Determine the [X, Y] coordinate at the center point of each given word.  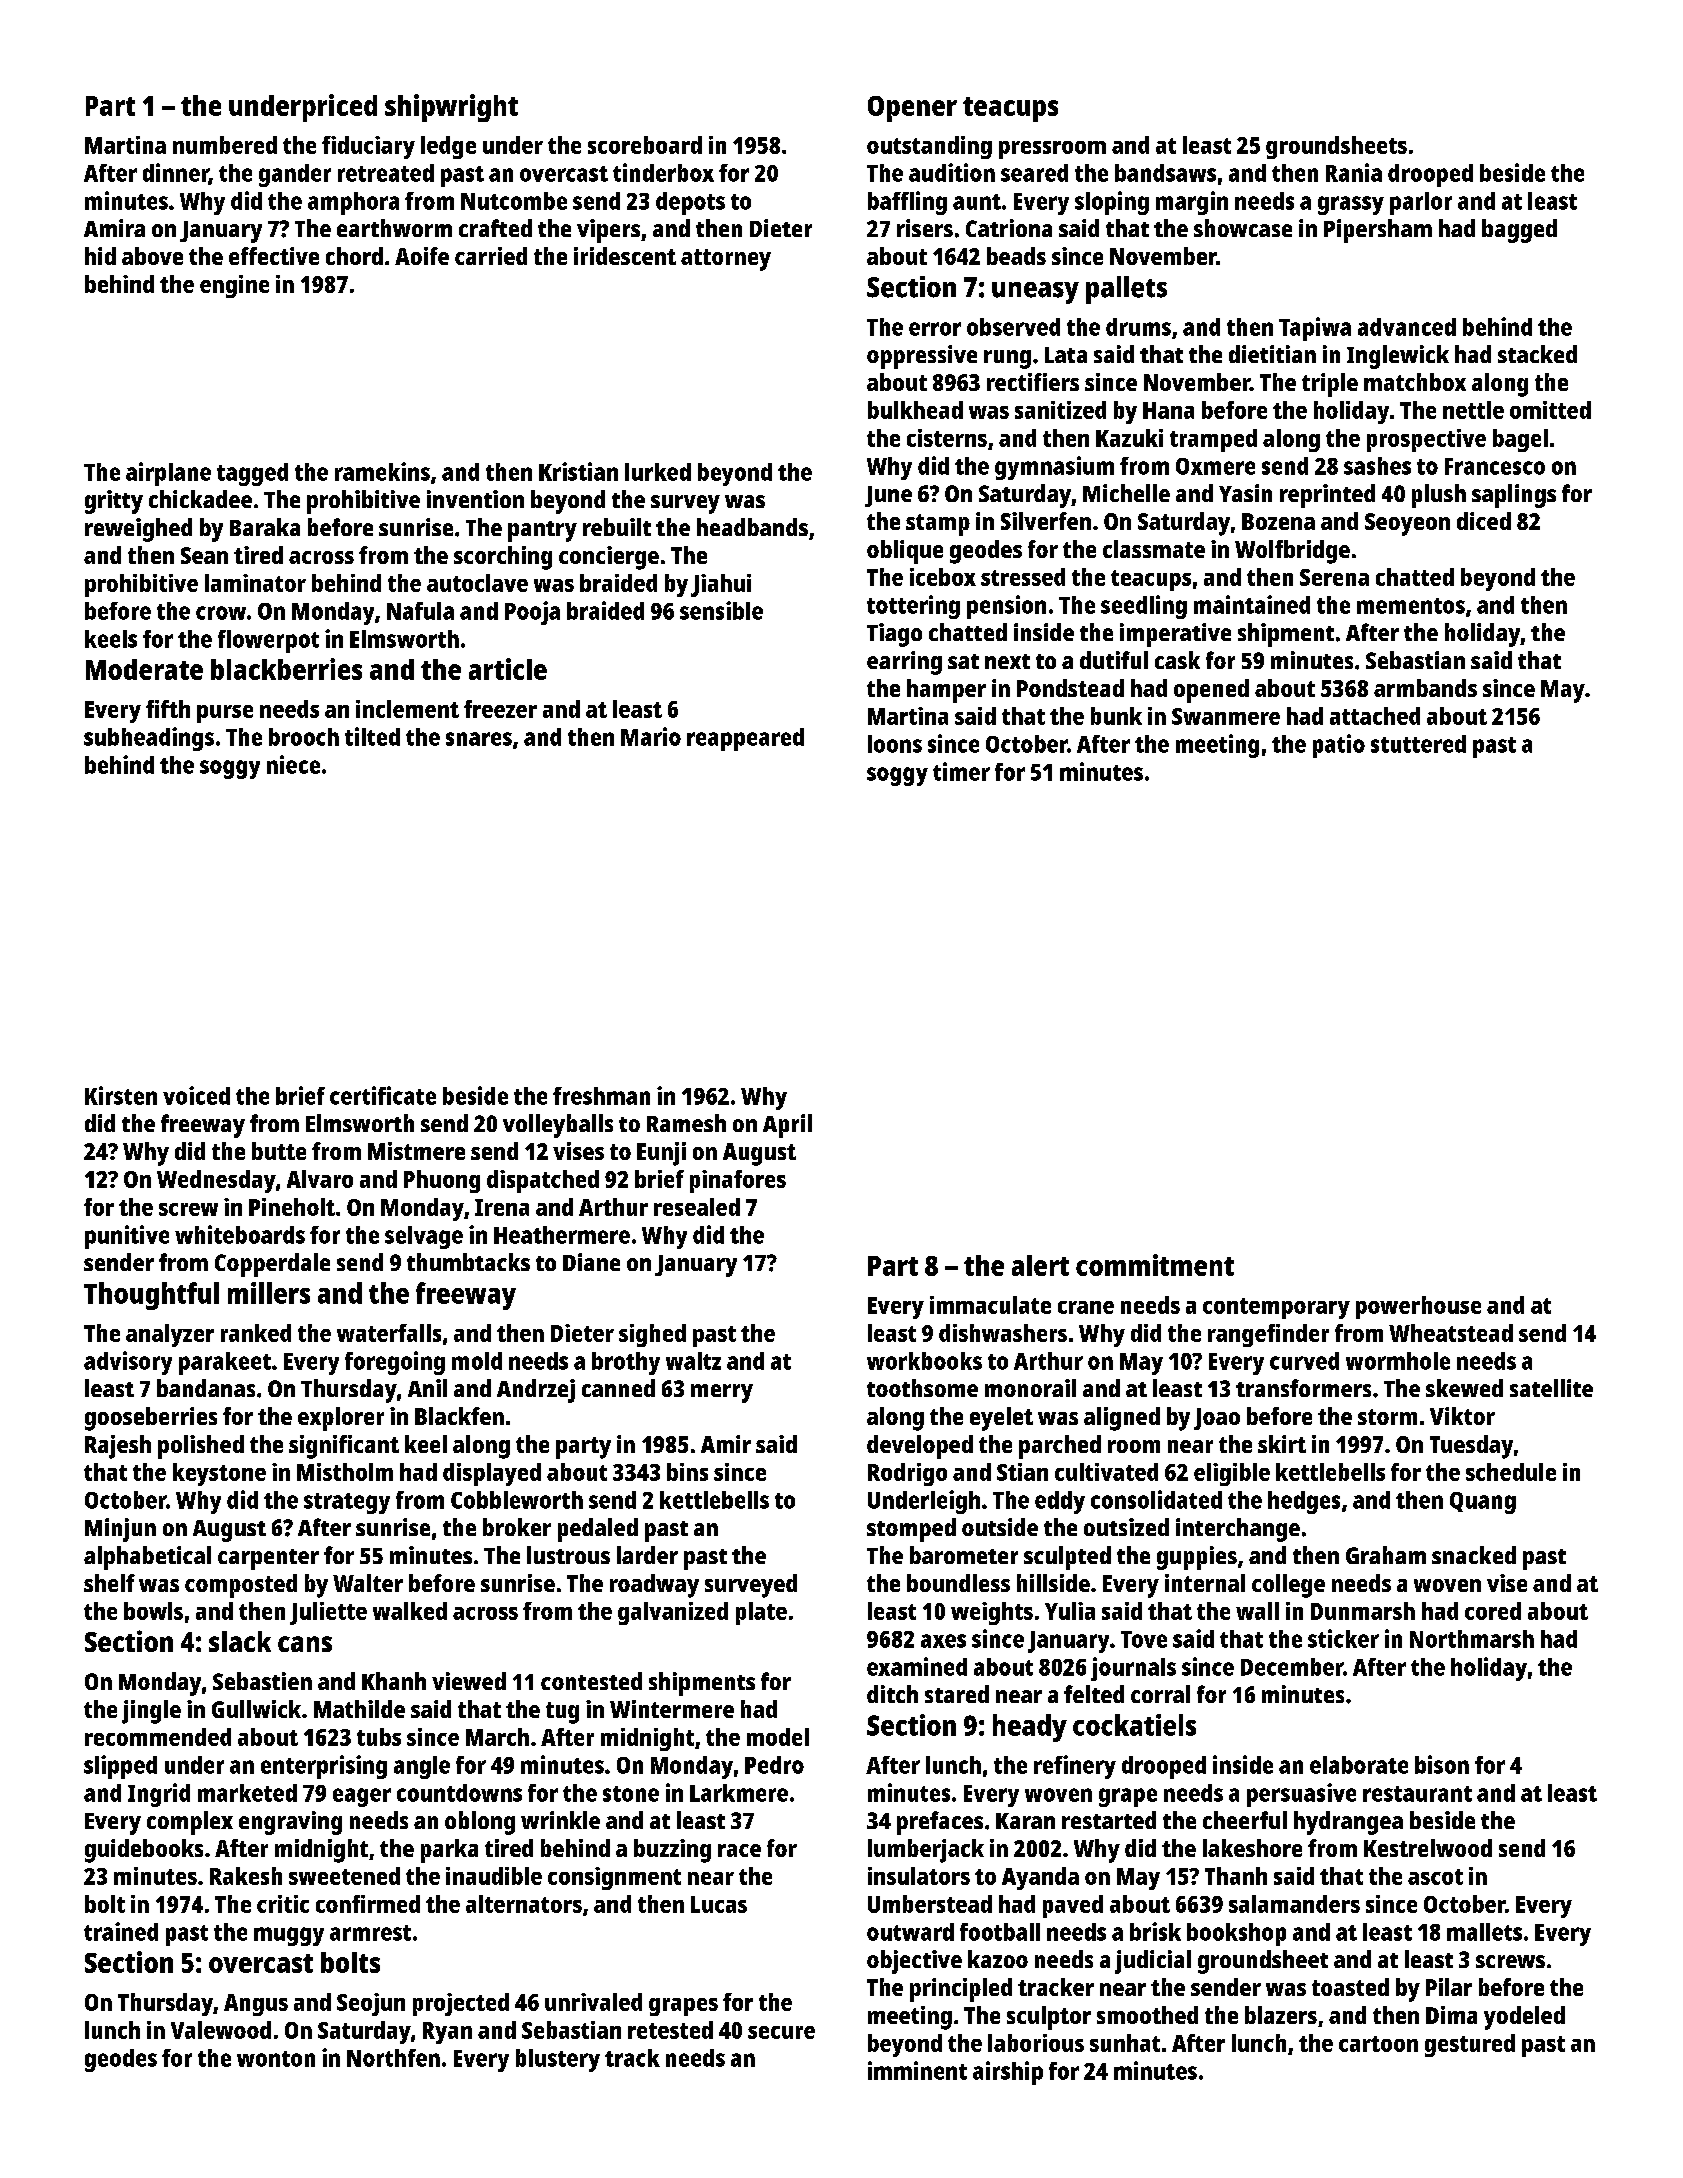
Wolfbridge [1292, 552]
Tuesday [1471, 1447]
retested [670, 2030]
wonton [276, 2059]
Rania [1354, 172]
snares [479, 739]
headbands [752, 527]
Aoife [422, 256]
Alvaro [320, 1179]
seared [1034, 173]
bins [687, 1472]
